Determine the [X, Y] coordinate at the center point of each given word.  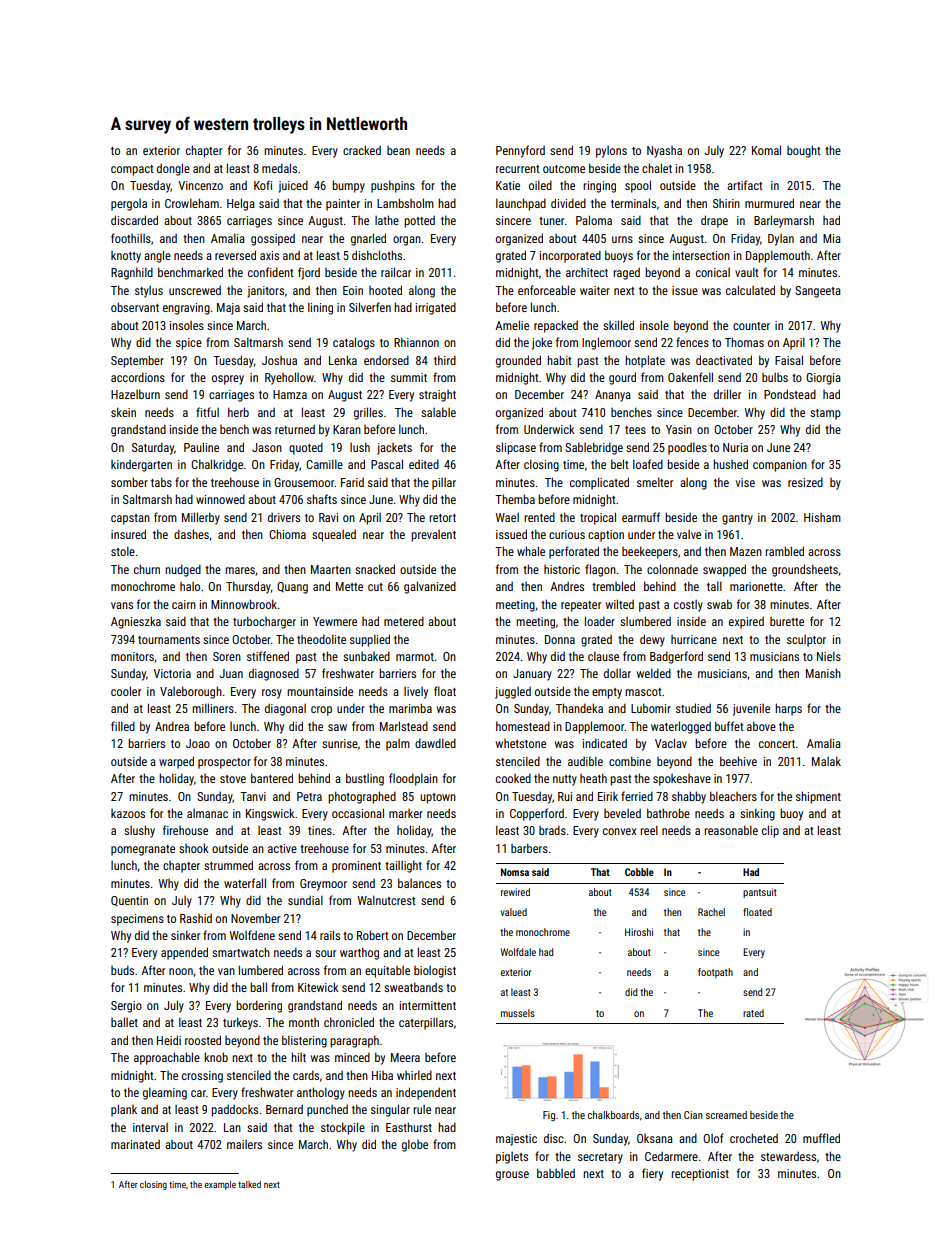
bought [803, 151]
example [220, 1185]
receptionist [700, 1175]
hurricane [694, 639]
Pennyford [520, 151]
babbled [556, 1173]
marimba [410, 708]
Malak [826, 761]
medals [279, 168]
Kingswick [270, 814]
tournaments [169, 640]
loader [600, 621]
